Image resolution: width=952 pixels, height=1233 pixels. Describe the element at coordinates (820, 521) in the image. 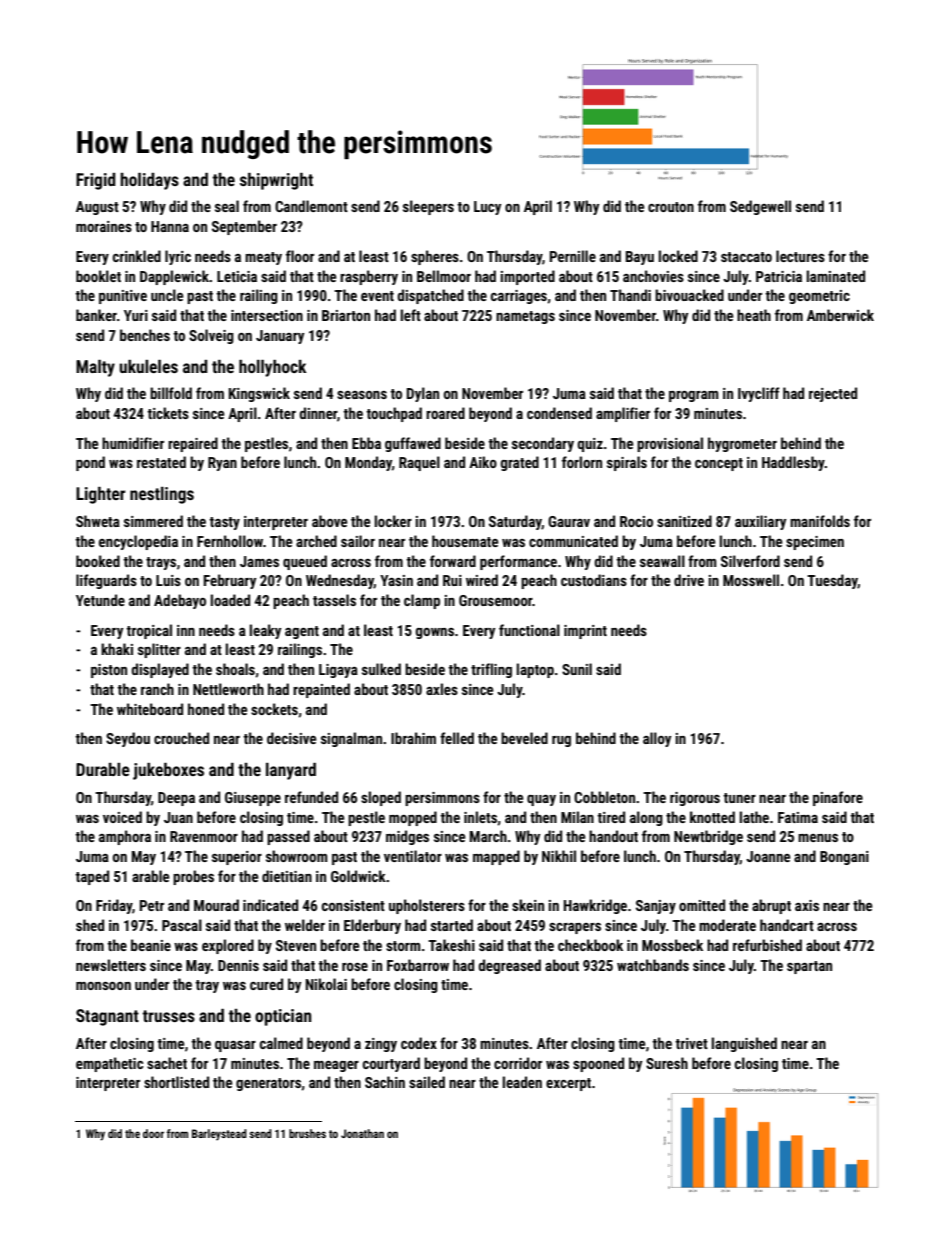

I see `manifolds` at that location.
